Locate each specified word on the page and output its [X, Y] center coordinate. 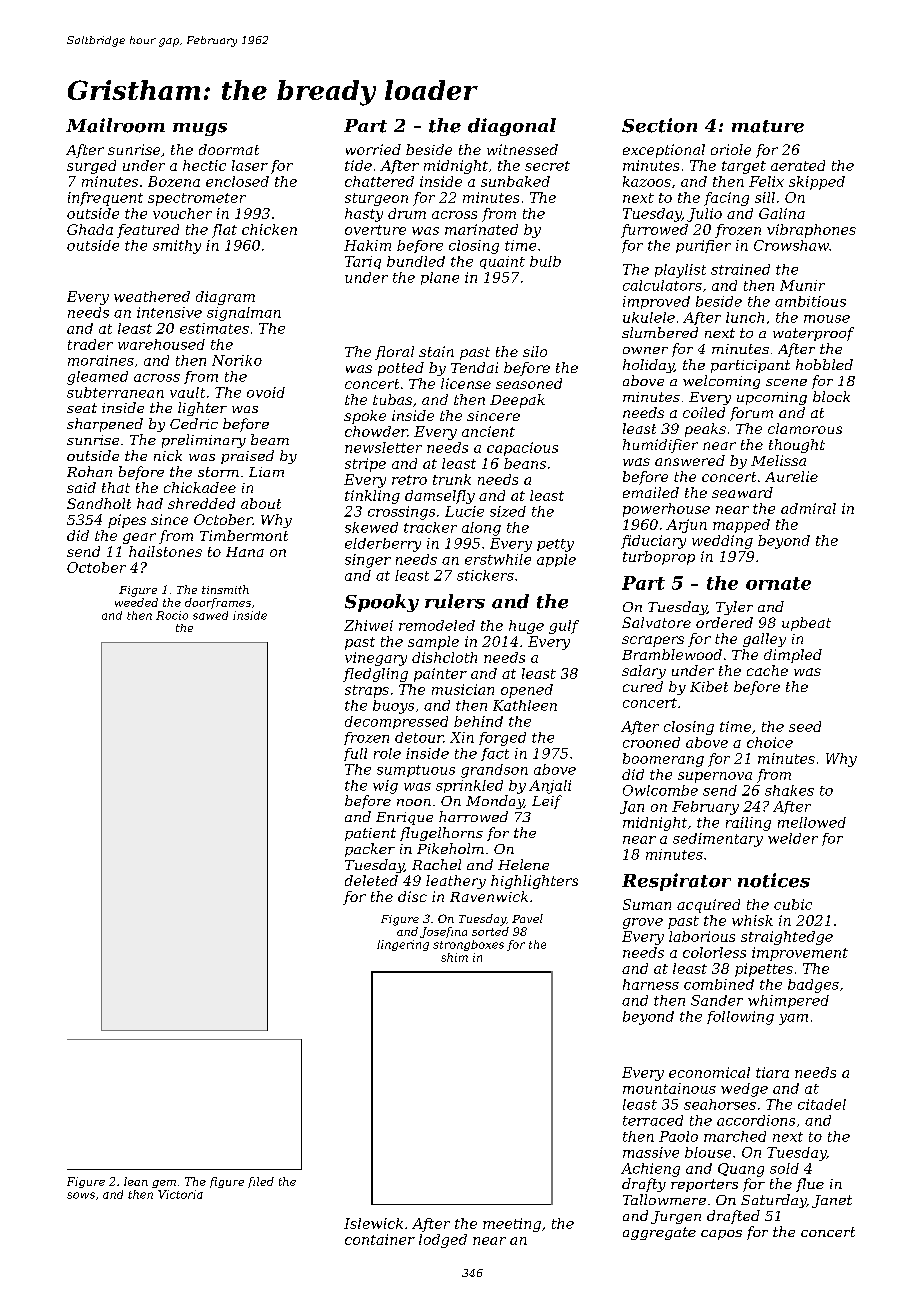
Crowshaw [791, 245]
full [355, 754]
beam [270, 439]
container [380, 1239]
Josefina [443, 932]
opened [527, 691]
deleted [371, 880]
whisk [752, 920]
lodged [443, 1241]
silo [535, 351]
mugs [200, 129]
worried [373, 149]
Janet [832, 1201]
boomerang [663, 760]
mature [768, 126]
